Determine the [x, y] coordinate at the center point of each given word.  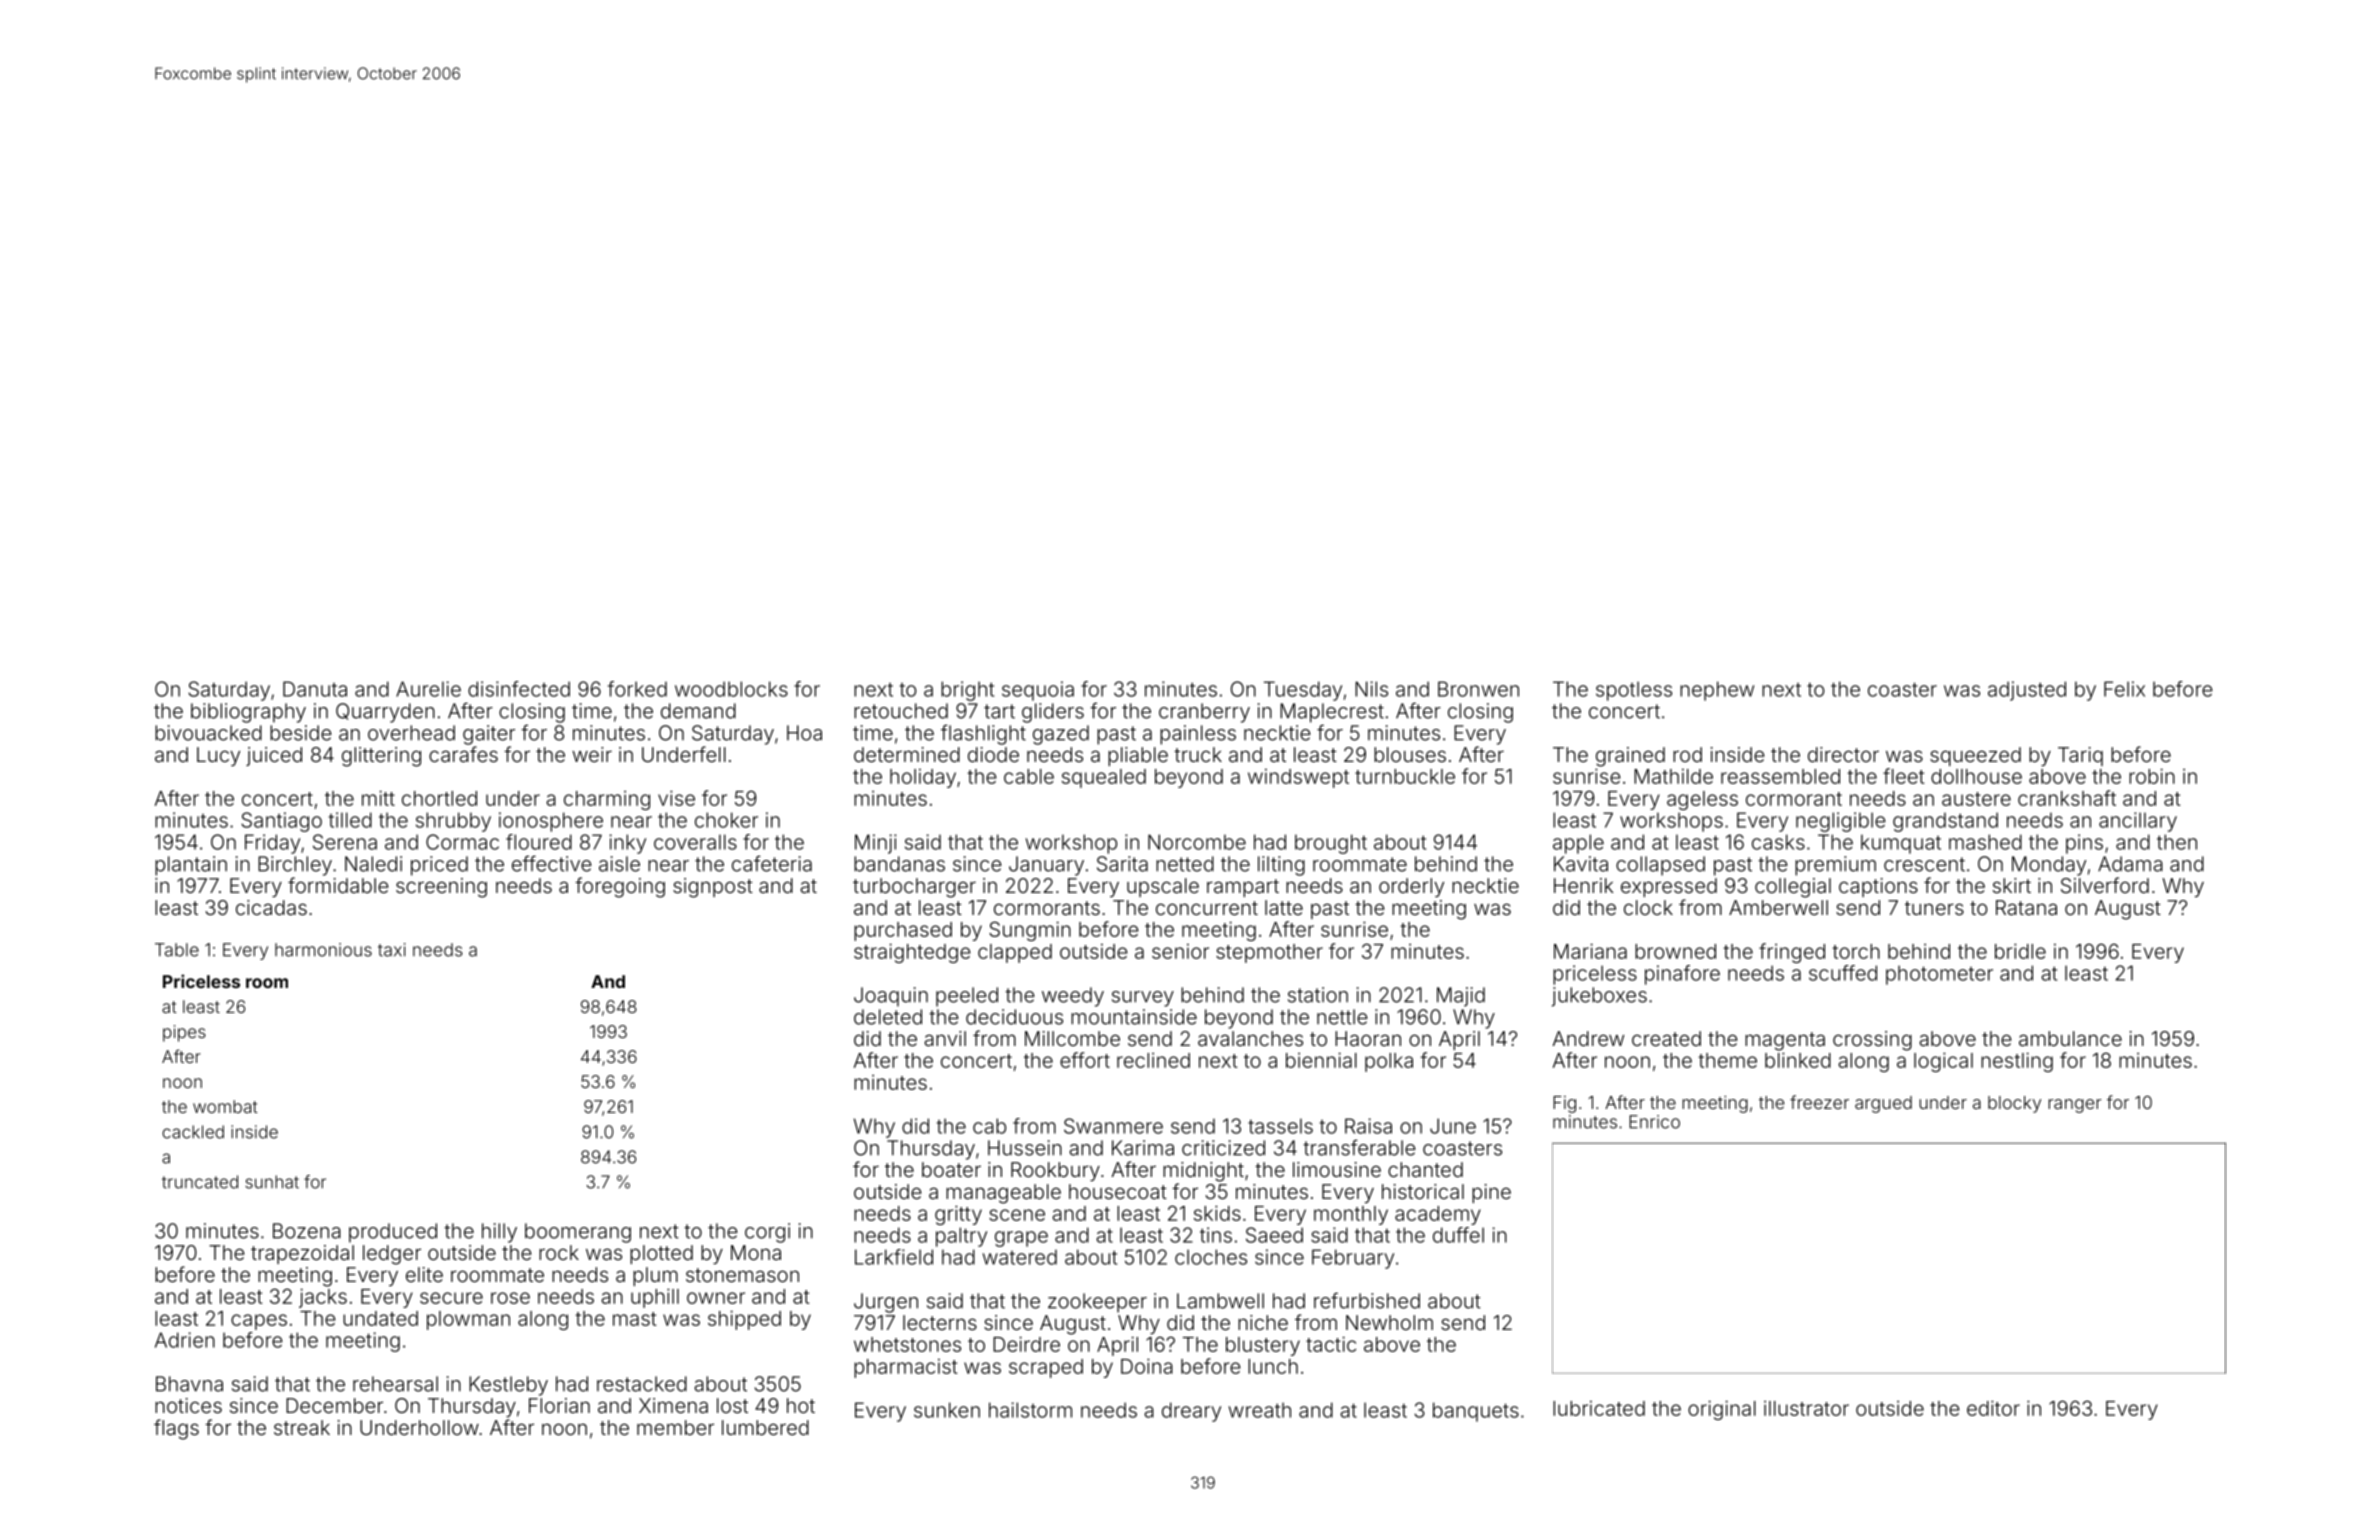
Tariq [2080, 756]
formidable [338, 885]
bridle [2020, 951]
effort [1085, 1060]
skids [1217, 1213]
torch [1856, 951]
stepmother [1269, 953]
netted [1185, 864]
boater [951, 1169]
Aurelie [428, 689]
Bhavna [189, 1384]
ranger [2074, 1106]
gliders [1053, 713]
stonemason [742, 1275]
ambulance [2070, 1038]
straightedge [912, 953]
